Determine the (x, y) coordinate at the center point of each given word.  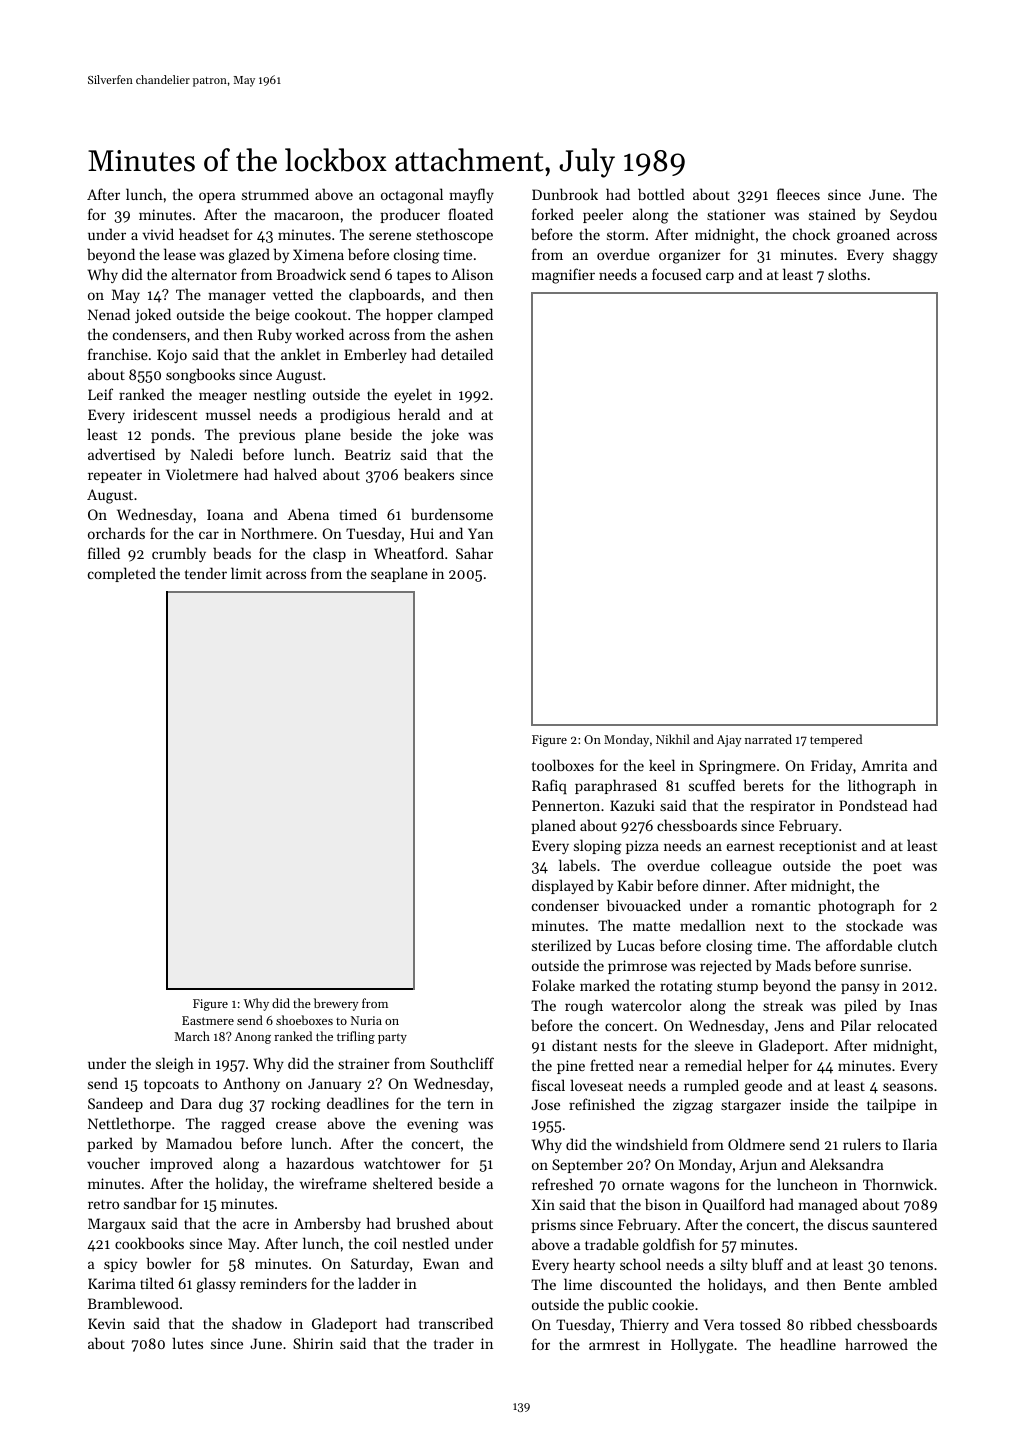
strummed (275, 194)
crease (296, 1125)
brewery (336, 1004)
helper (768, 1066)
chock (811, 234)
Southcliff (462, 1063)
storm (626, 235)
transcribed (456, 1323)
